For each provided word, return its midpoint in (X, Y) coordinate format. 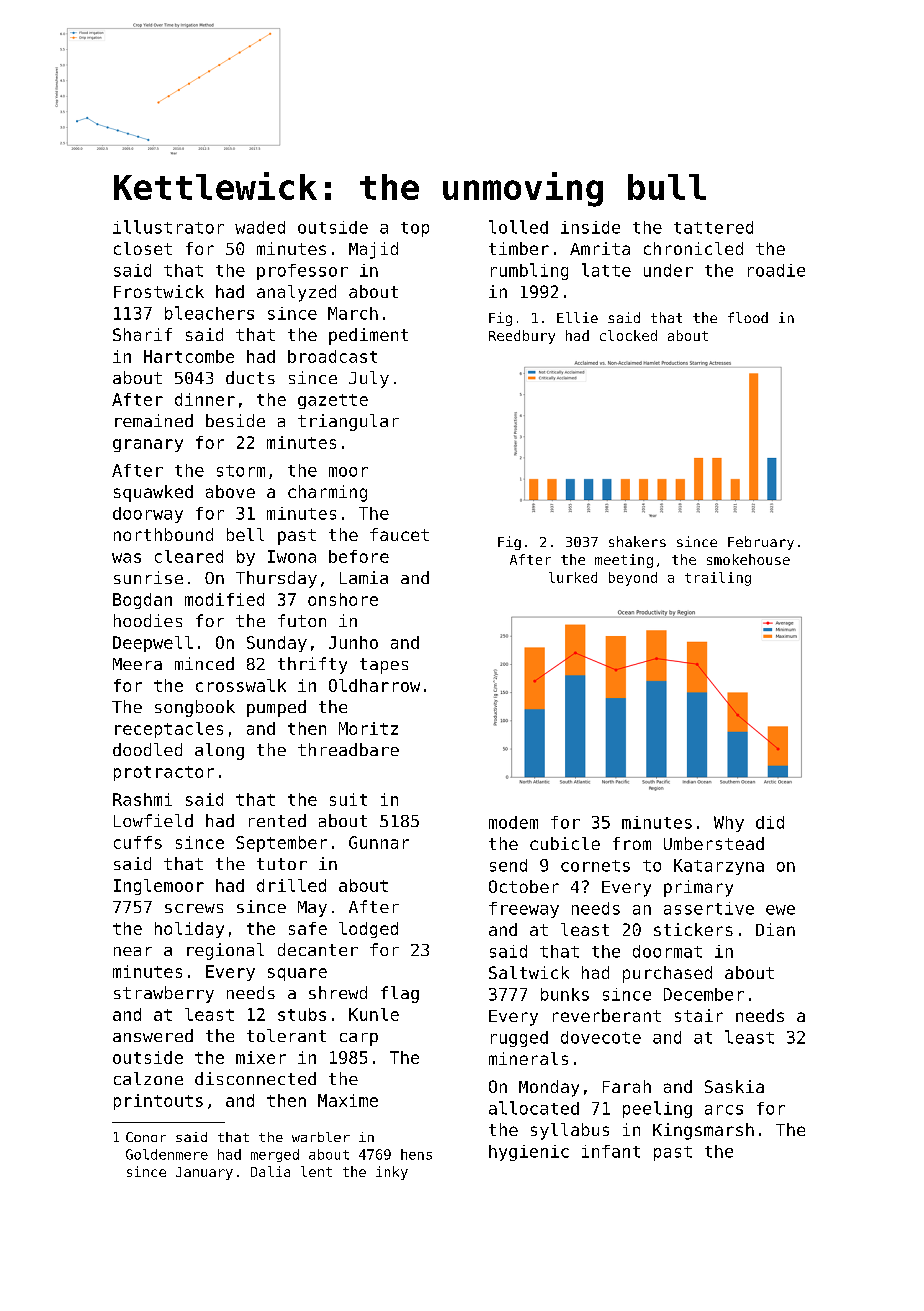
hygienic (529, 1153)
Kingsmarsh (703, 1131)
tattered (713, 227)
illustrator (168, 227)
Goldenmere (167, 1154)
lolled (518, 227)
